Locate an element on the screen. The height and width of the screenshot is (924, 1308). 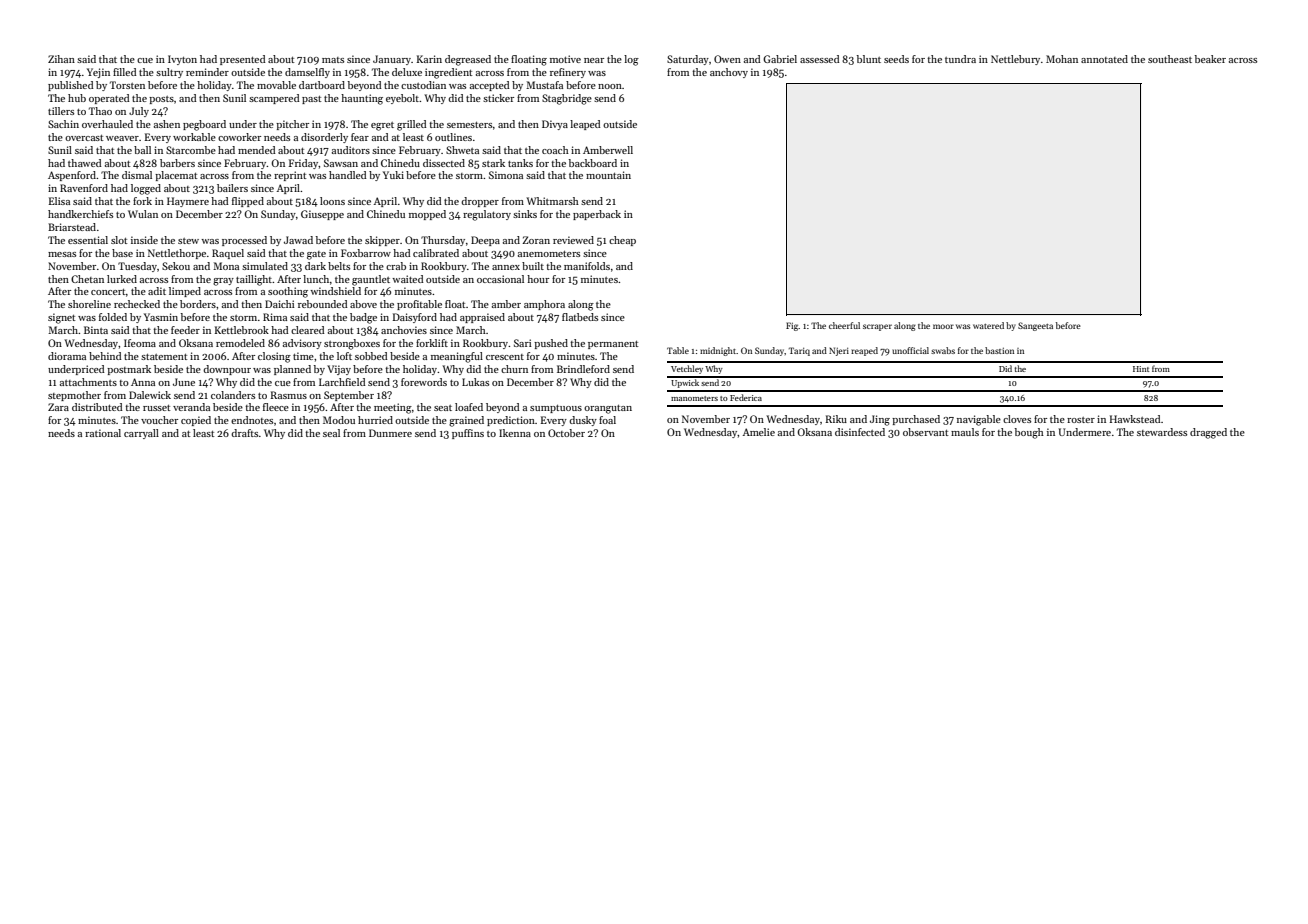
annotated is located at coordinates (1104, 59).
